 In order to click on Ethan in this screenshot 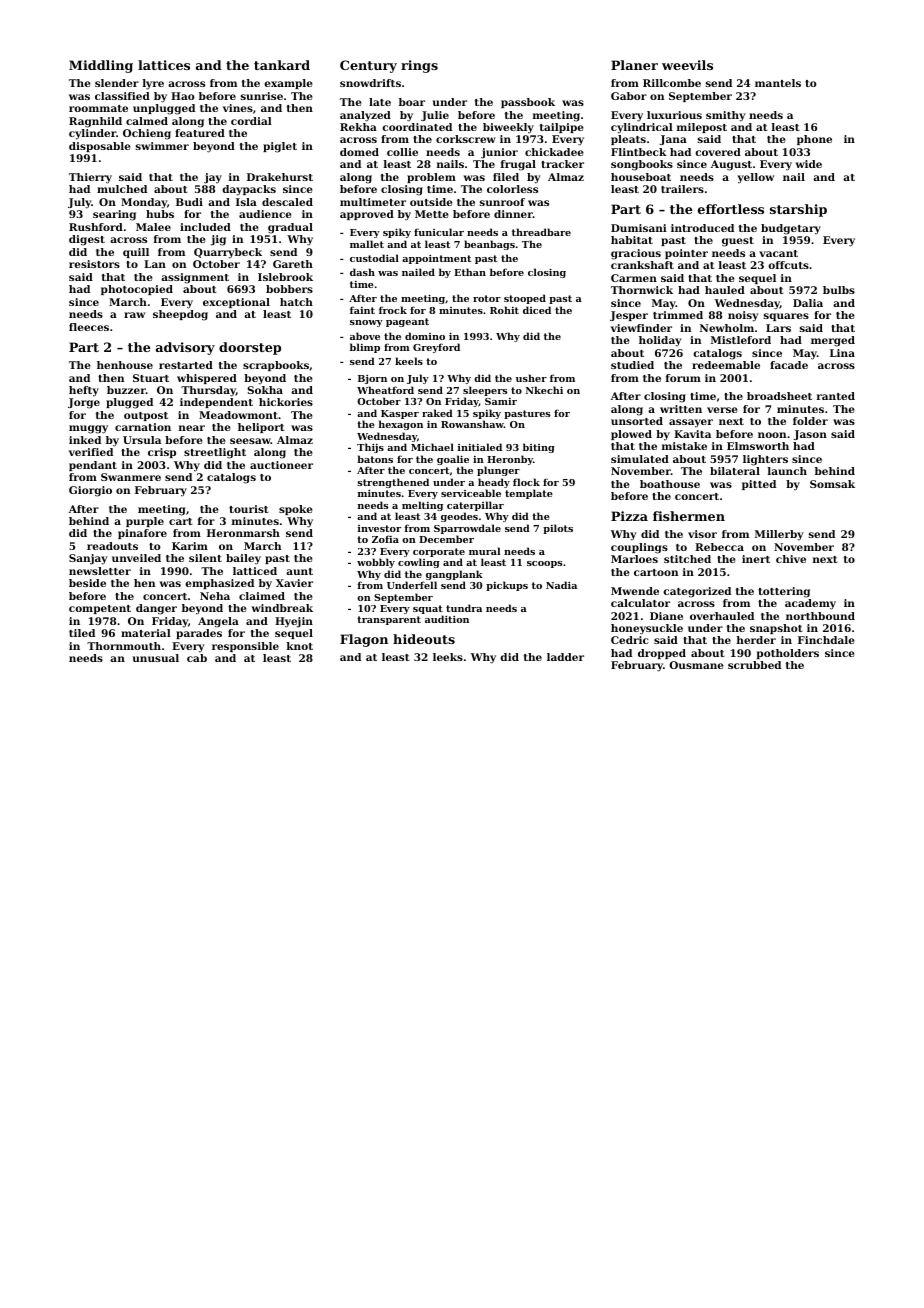, I will do `click(470, 272)`.
